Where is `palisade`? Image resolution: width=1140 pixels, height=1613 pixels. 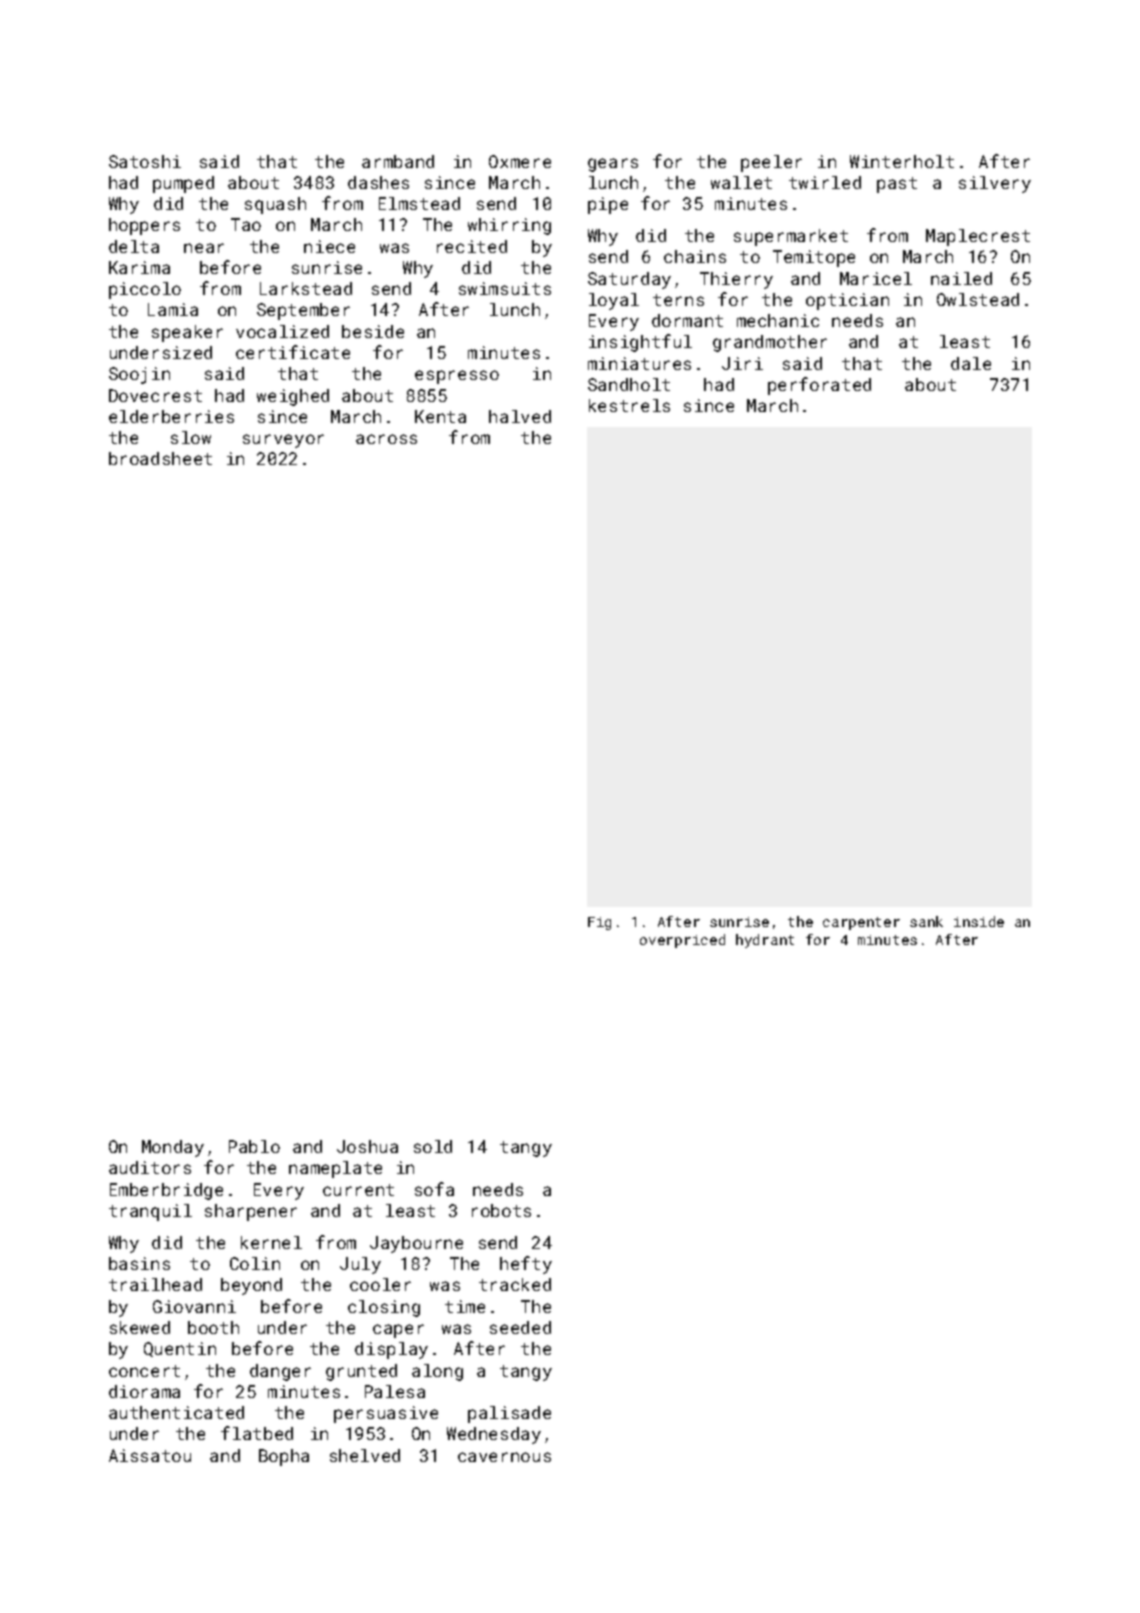 palisade is located at coordinates (509, 1414).
